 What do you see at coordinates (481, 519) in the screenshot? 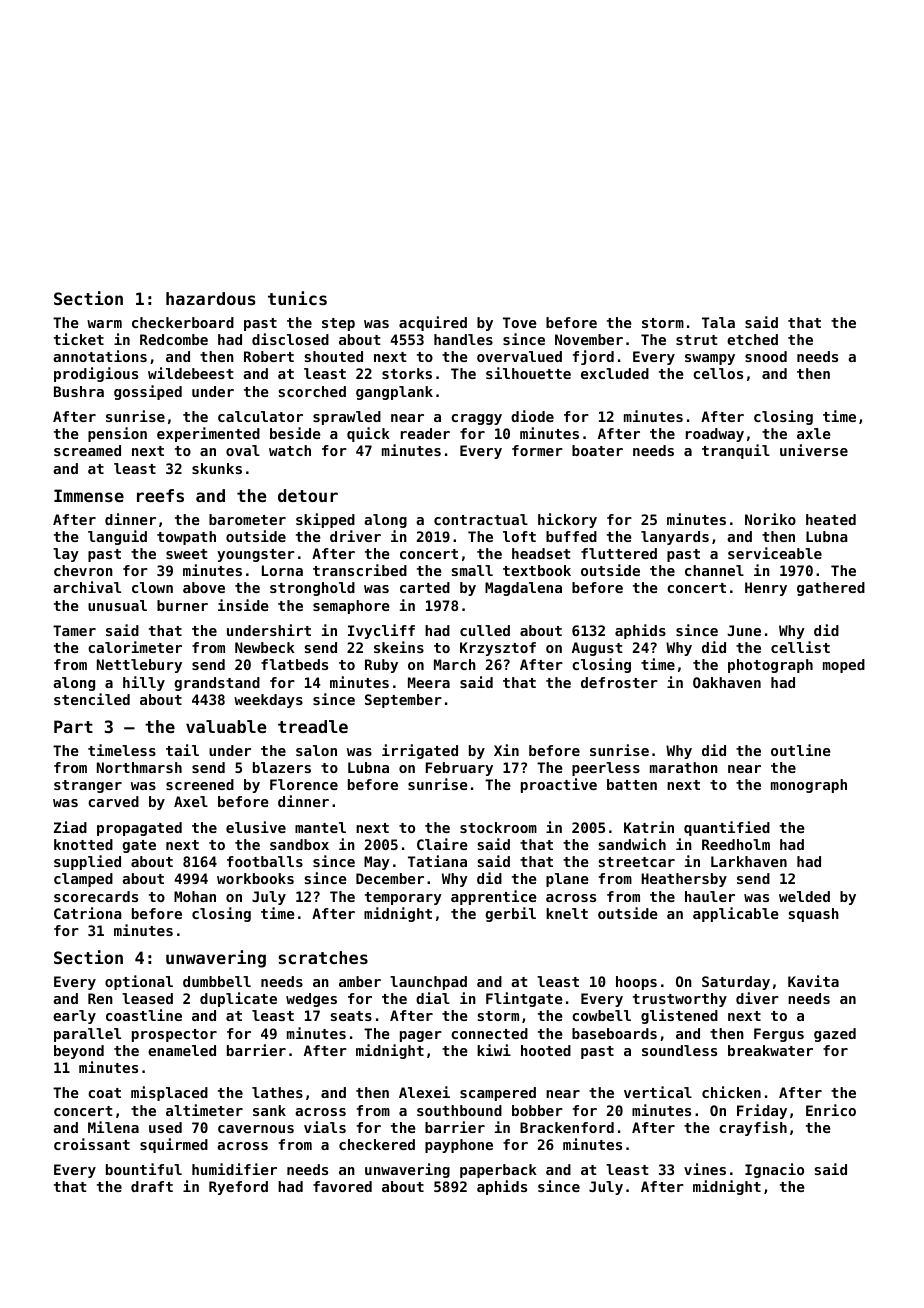
I see `contractual` at bounding box center [481, 519].
